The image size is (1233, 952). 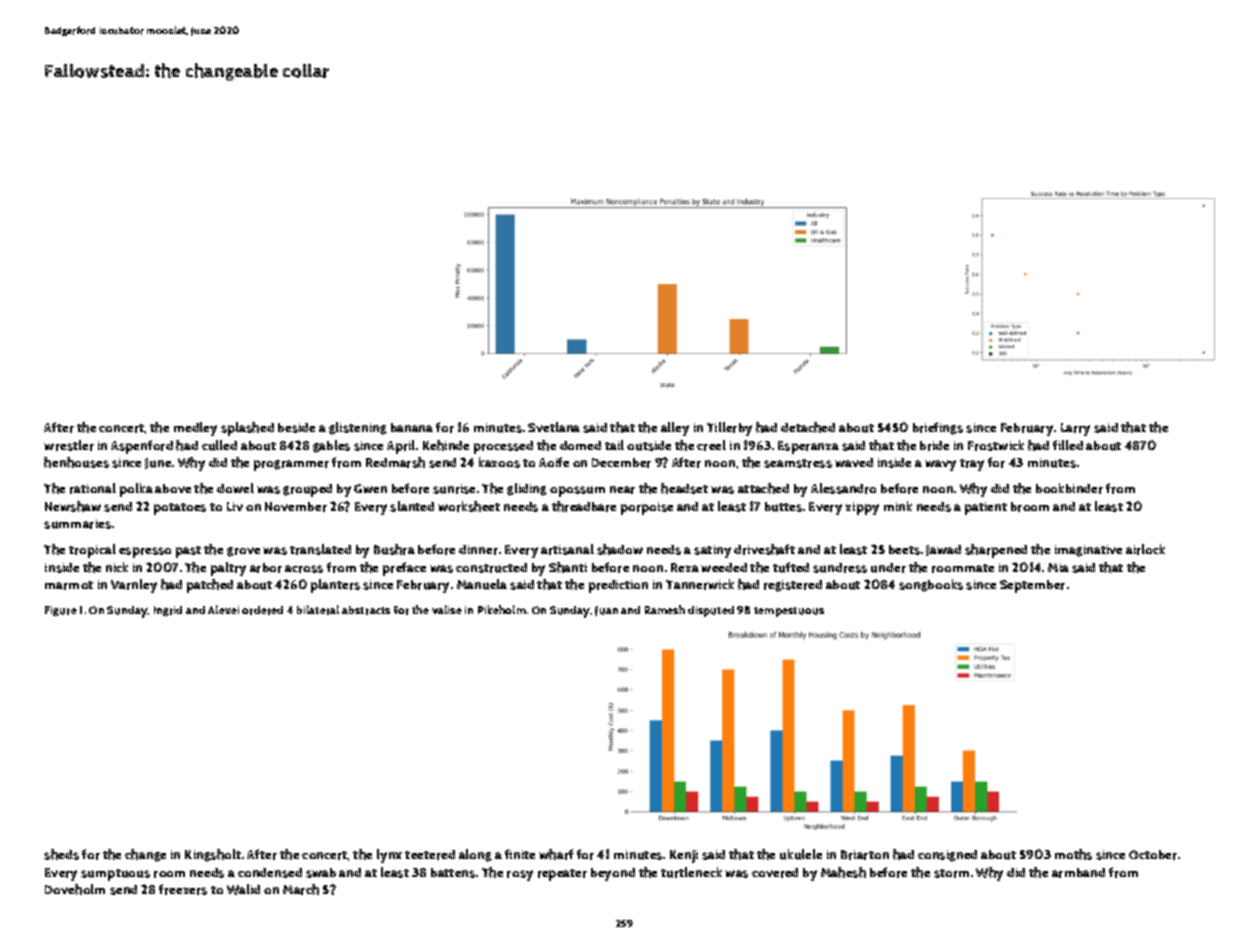 What do you see at coordinates (562, 875) in the screenshot?
I see `repeater` at bounding box center [562, 875].
